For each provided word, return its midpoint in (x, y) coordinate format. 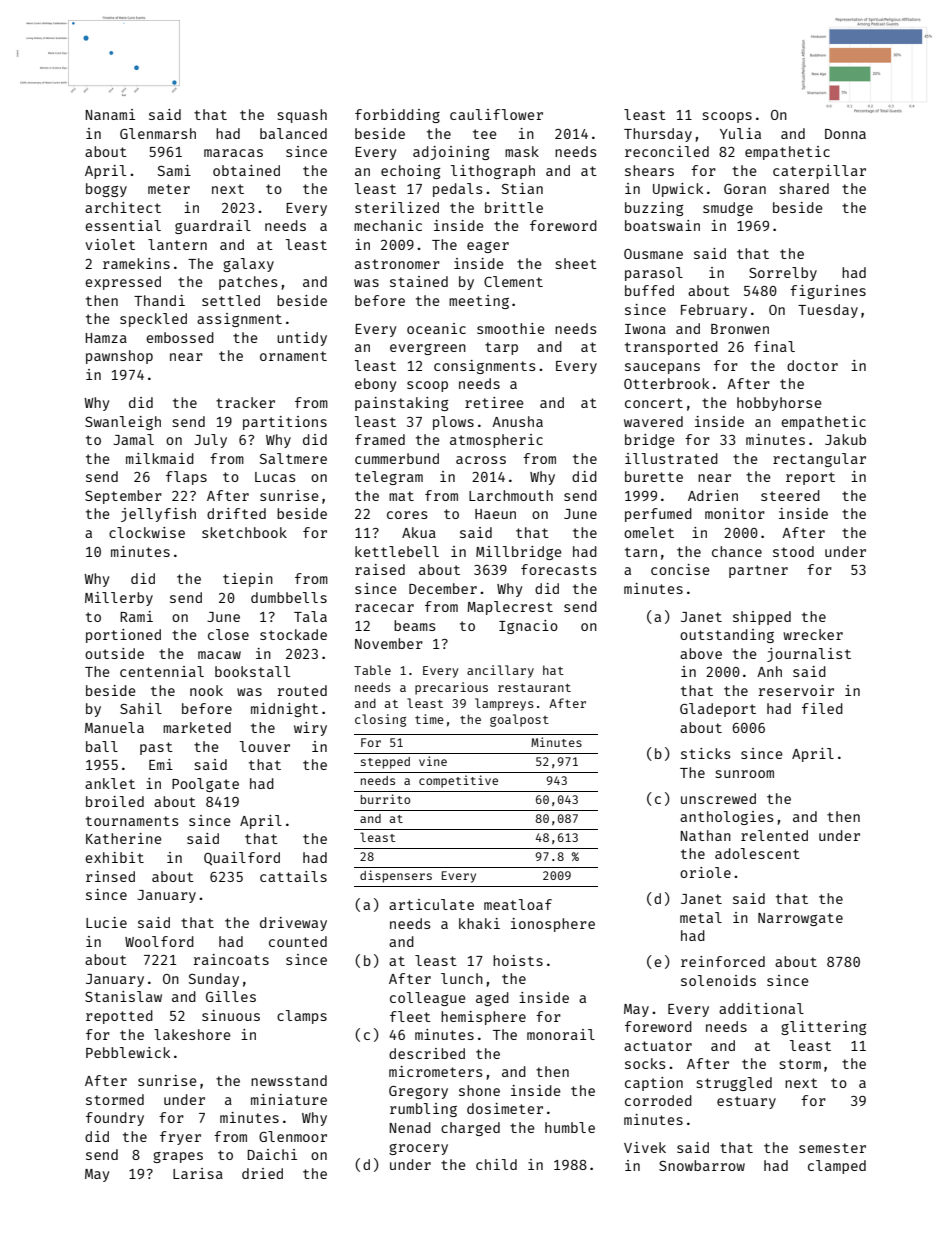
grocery (418, 1149)
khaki (479, 923)
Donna (845, 134)
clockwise (147, 532)
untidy (302, 339)
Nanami (110, 114)
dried (262, 1173)
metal (701, 917)
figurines (828, 292)
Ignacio (528, 627)
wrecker (813, 634)
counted (298, 941)
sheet (576, 263)
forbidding (397, 116)
